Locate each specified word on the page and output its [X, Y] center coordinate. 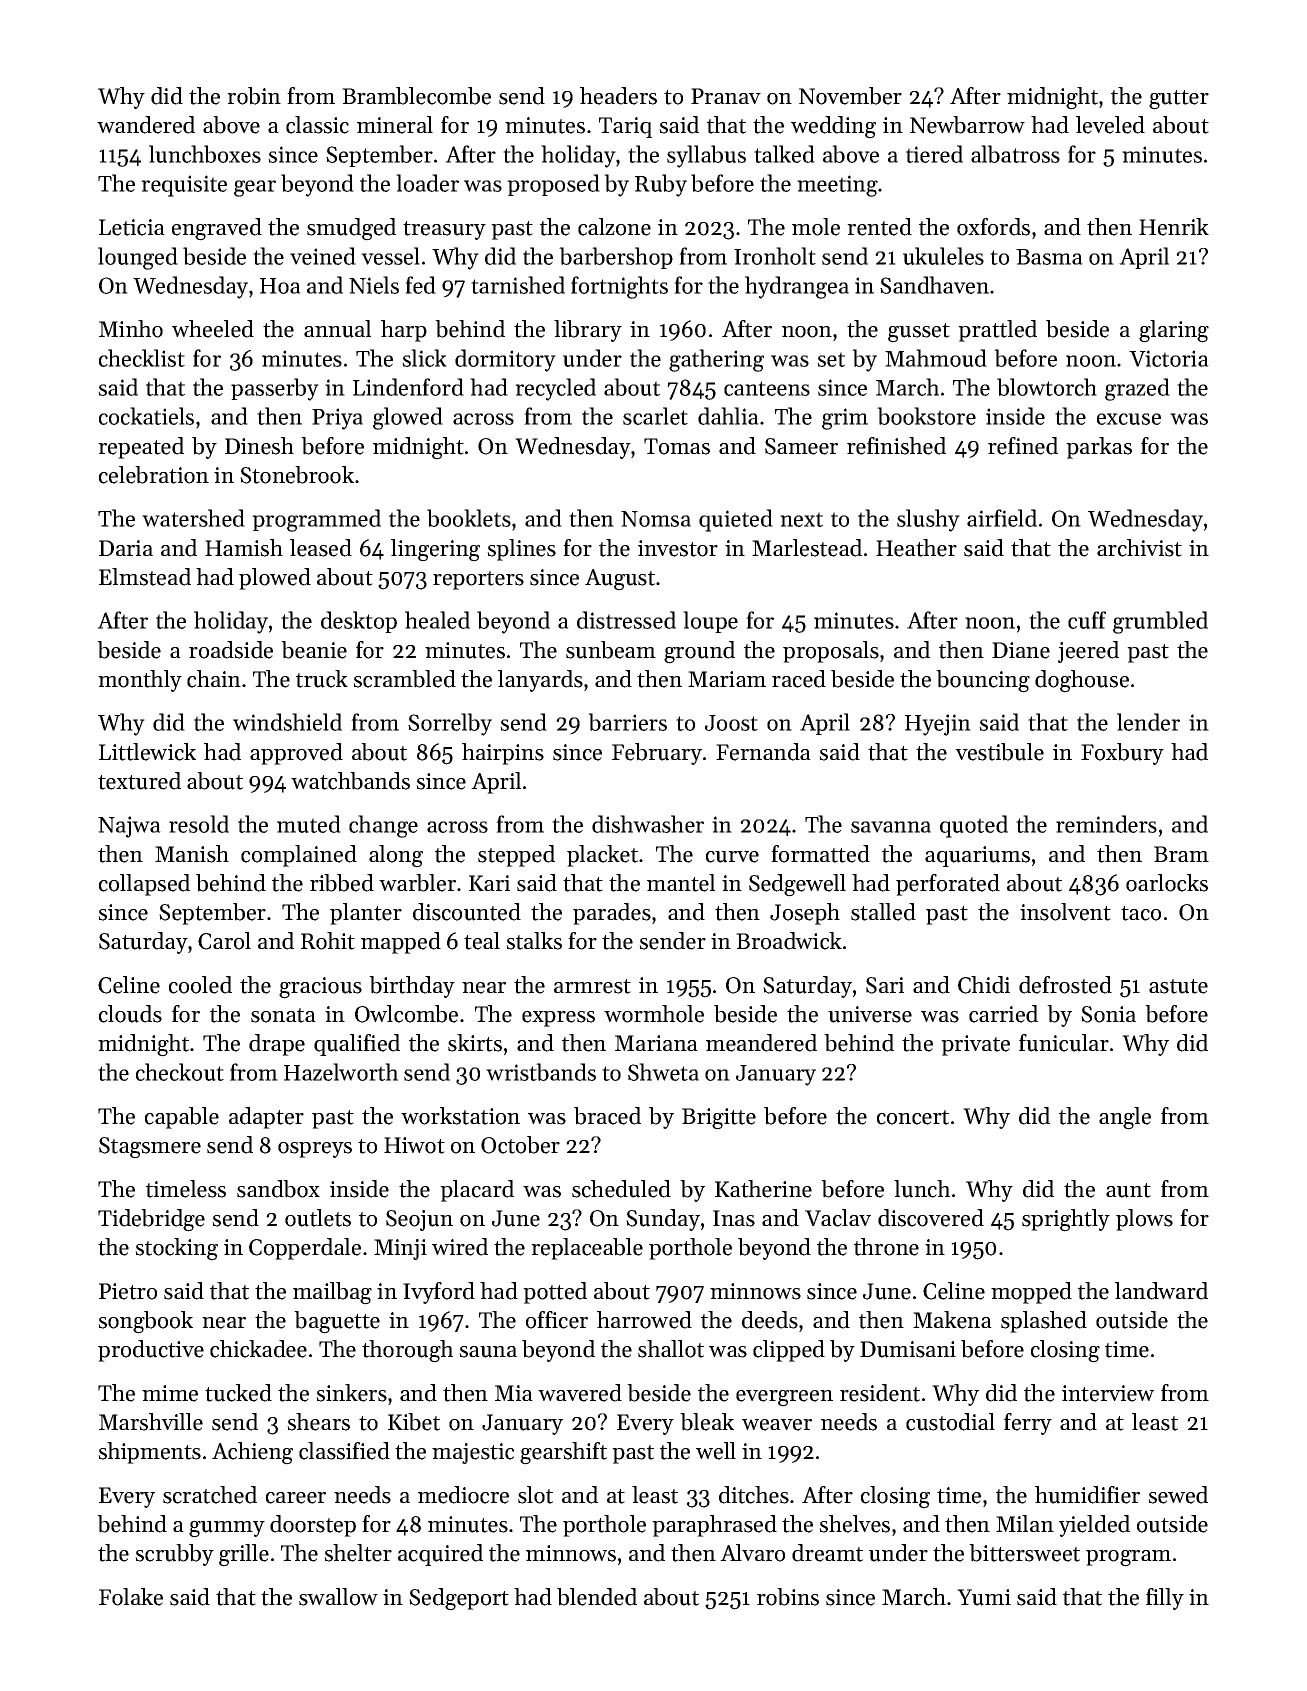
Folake [131, 1597]
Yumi [984, 1597]
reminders [1106, 824]
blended [597, 1597]
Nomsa [656, 519]
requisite [184, 186]
